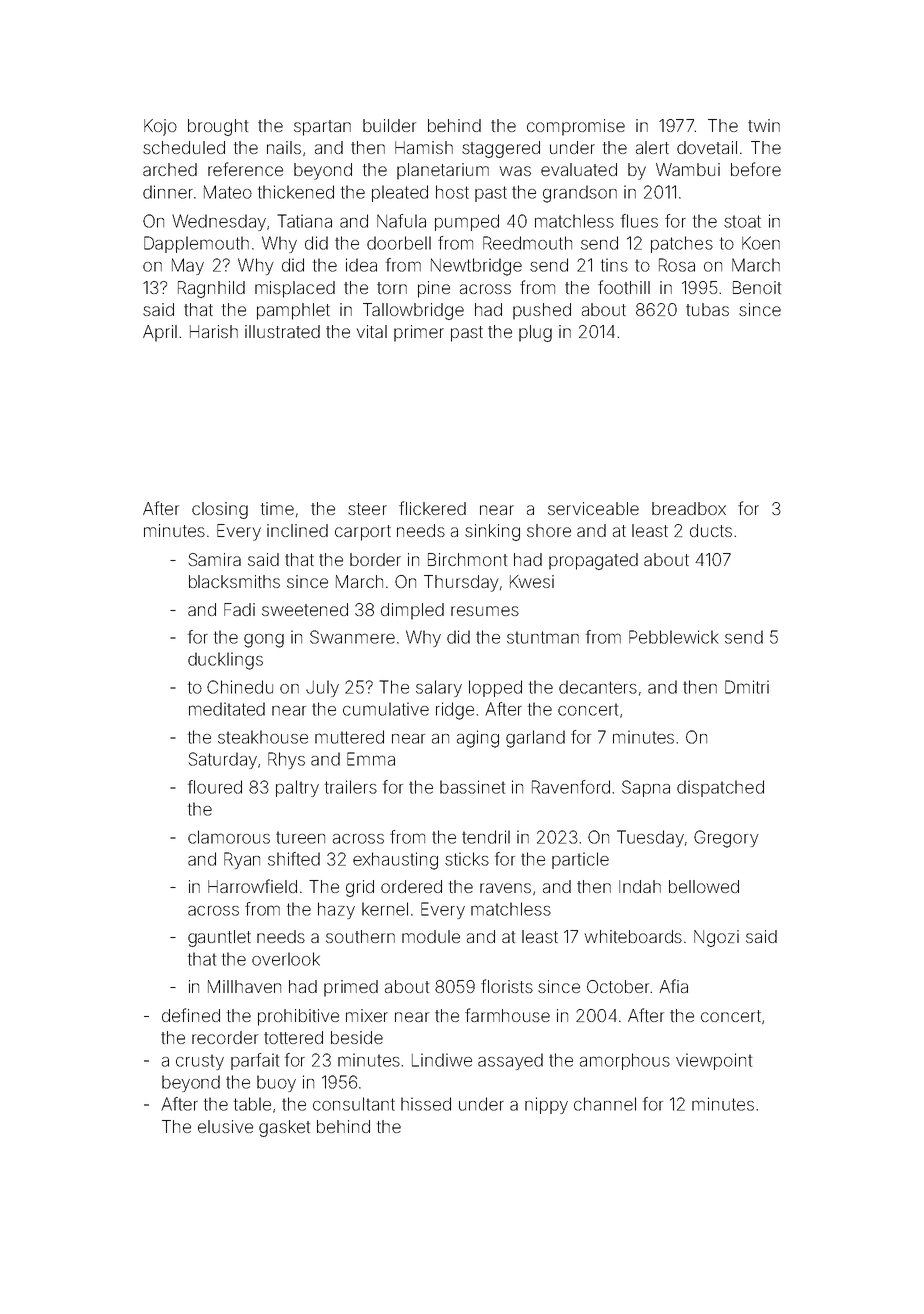 The height and width of the screenshot is (1314, 924). I want to click on Ngozi, so click(716, 938).
